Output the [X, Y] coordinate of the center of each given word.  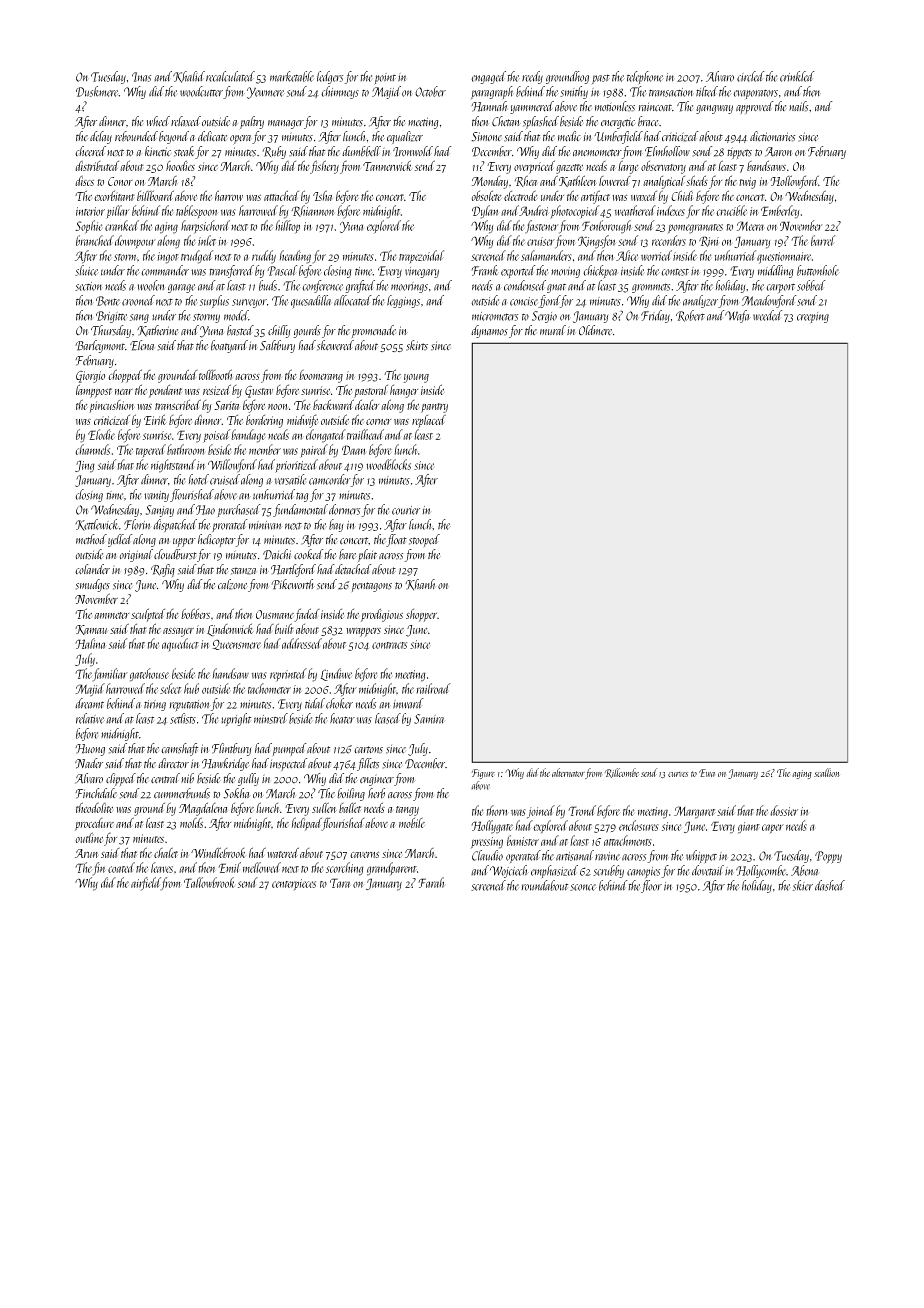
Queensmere [236, 644]
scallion [827, 772]
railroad [433, 688]
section [89, 286]
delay [101, 137]
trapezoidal [421, 257]
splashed [541, 122]
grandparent [392, 869]
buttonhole [818, 270]
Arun [87, 853]
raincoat [655, 107]
